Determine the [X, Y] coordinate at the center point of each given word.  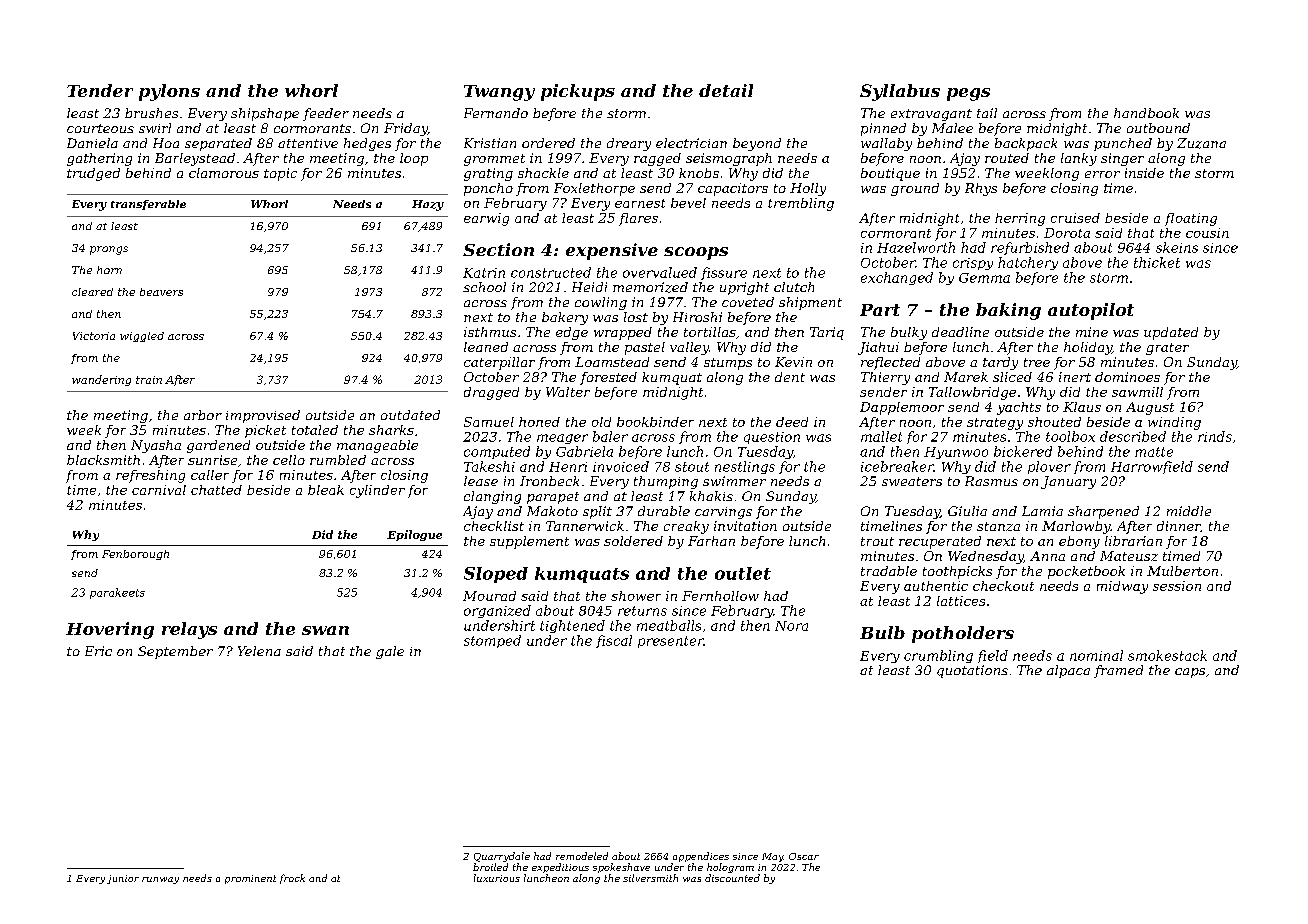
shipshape [265, 114]
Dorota [1067, 233]
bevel [688, 203]
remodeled [582, 856]
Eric [98, 651]
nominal [1096, 655]
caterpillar [499, 363]
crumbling [938, 656]
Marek [966, 377]
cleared [92, 292]
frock [292, 879]
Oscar [804, 856]
